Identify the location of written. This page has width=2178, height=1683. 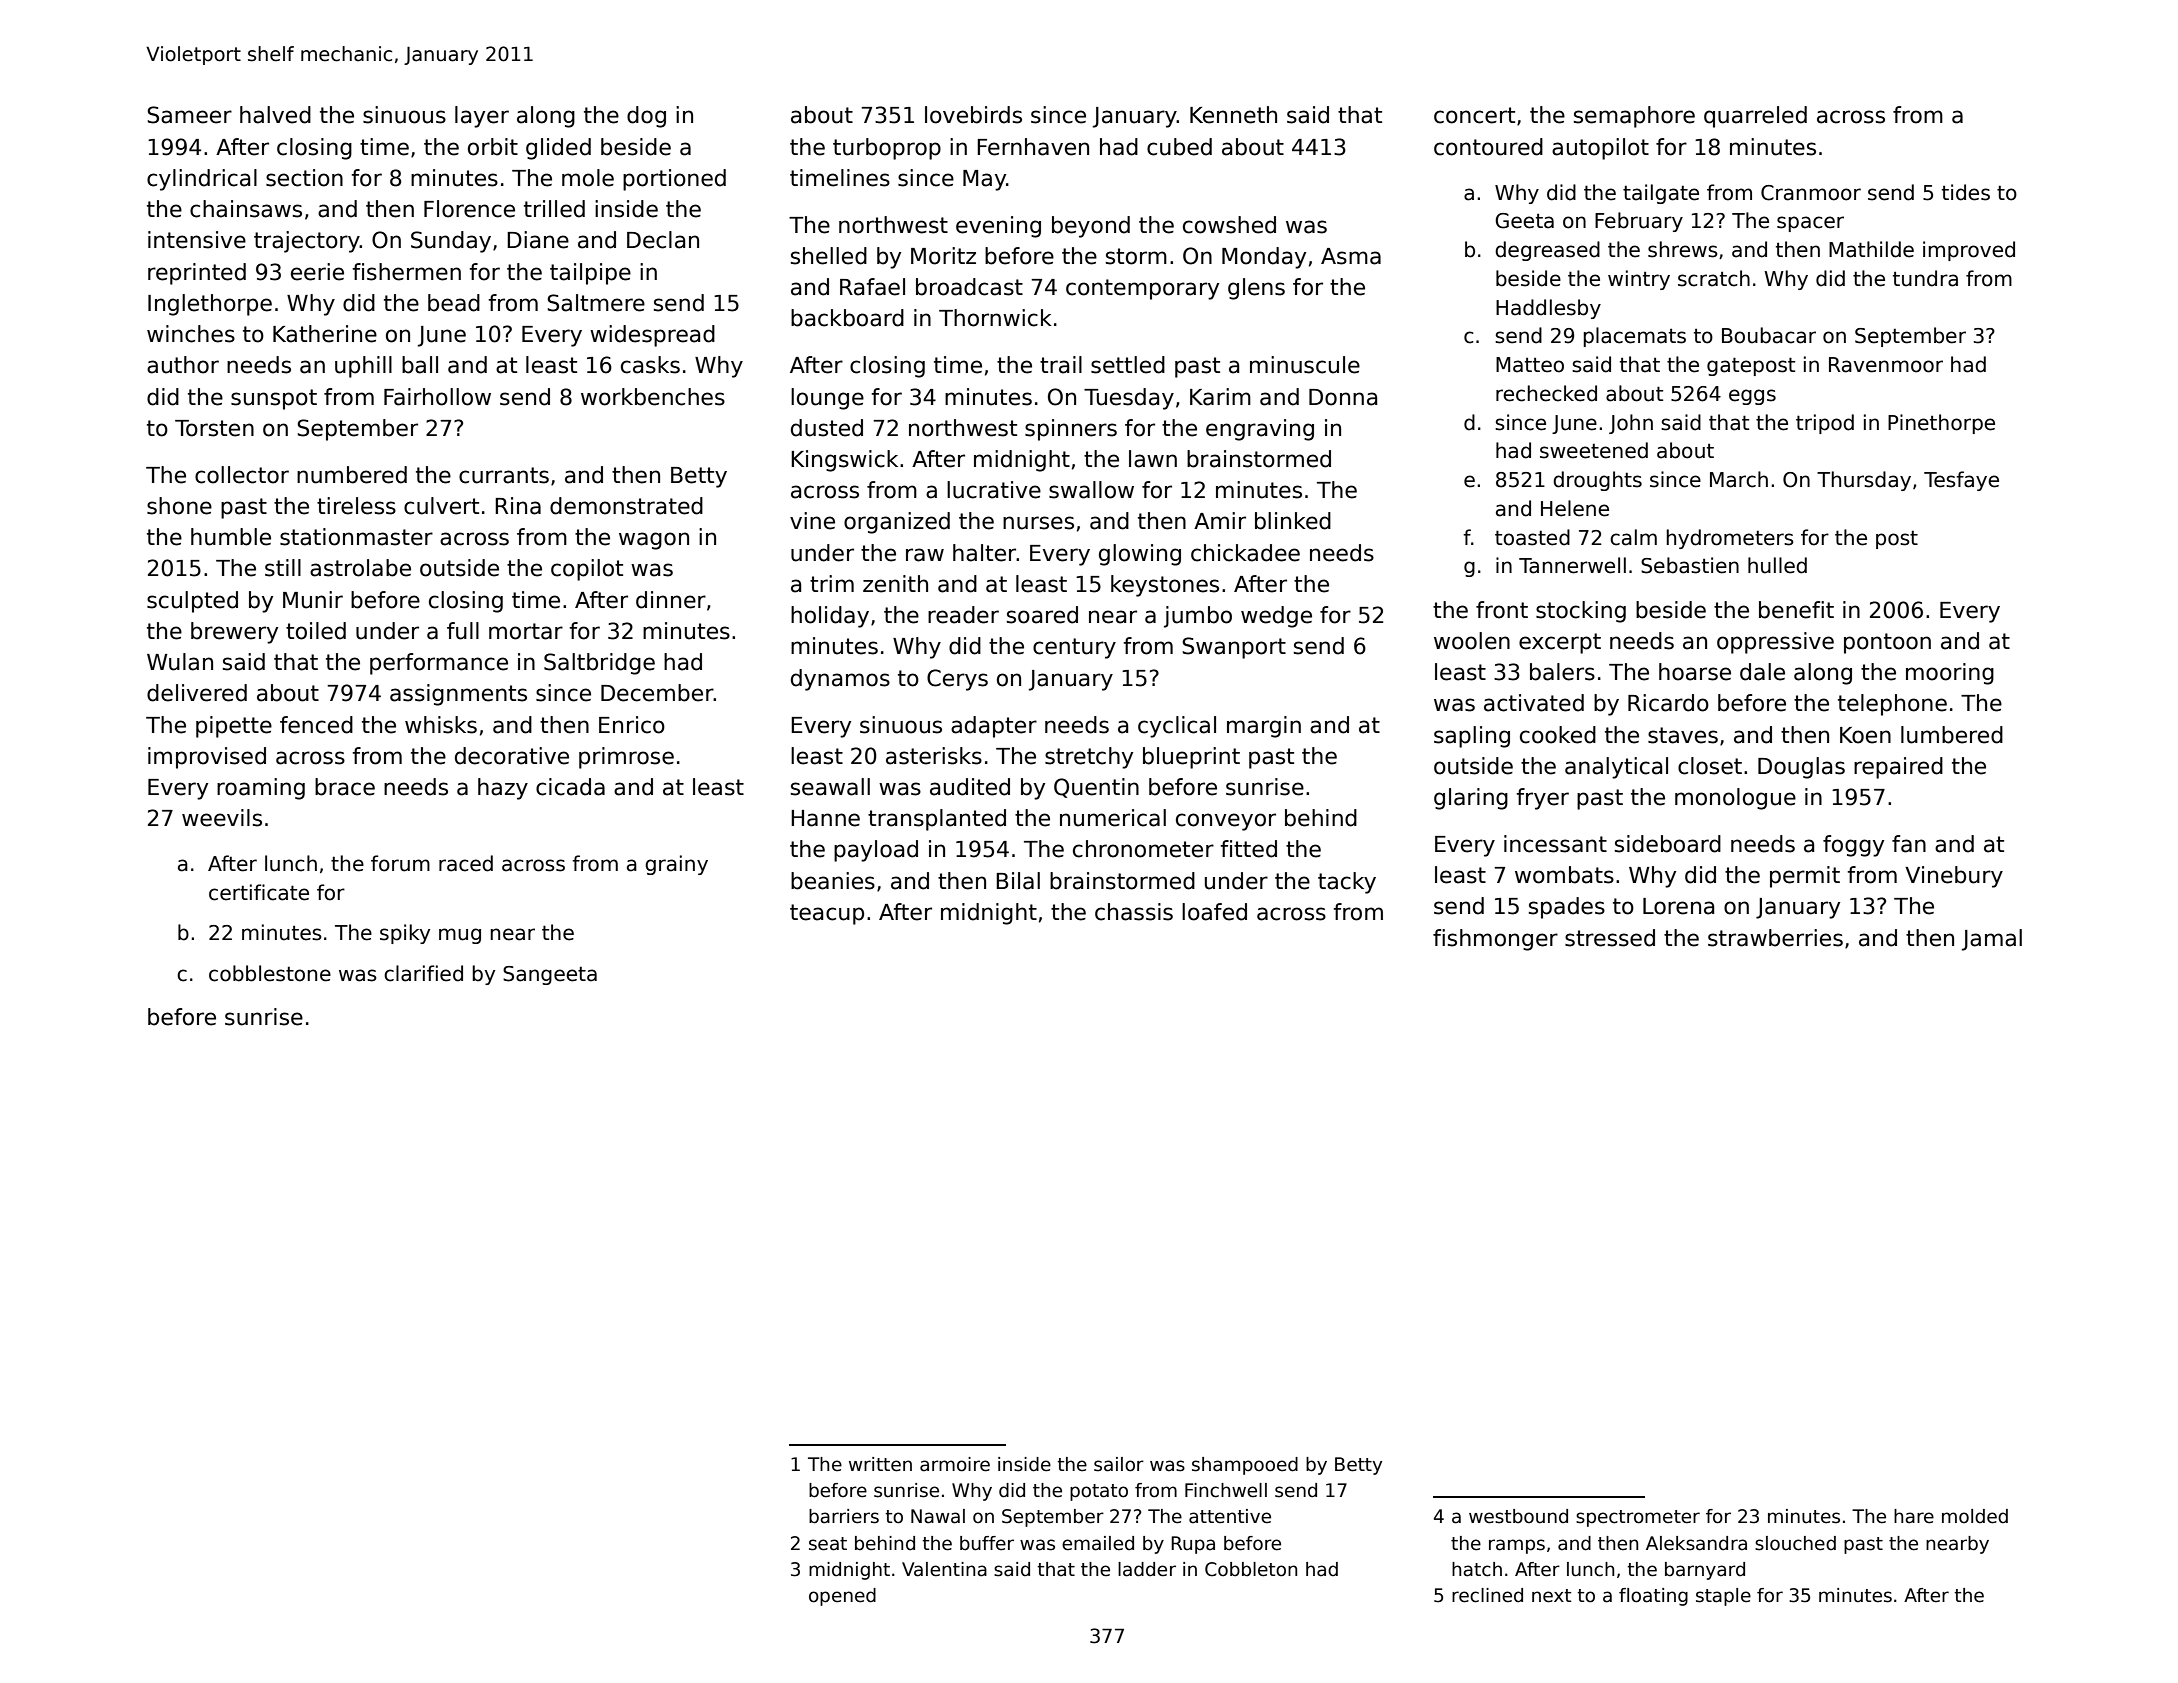
(880, 1464).
